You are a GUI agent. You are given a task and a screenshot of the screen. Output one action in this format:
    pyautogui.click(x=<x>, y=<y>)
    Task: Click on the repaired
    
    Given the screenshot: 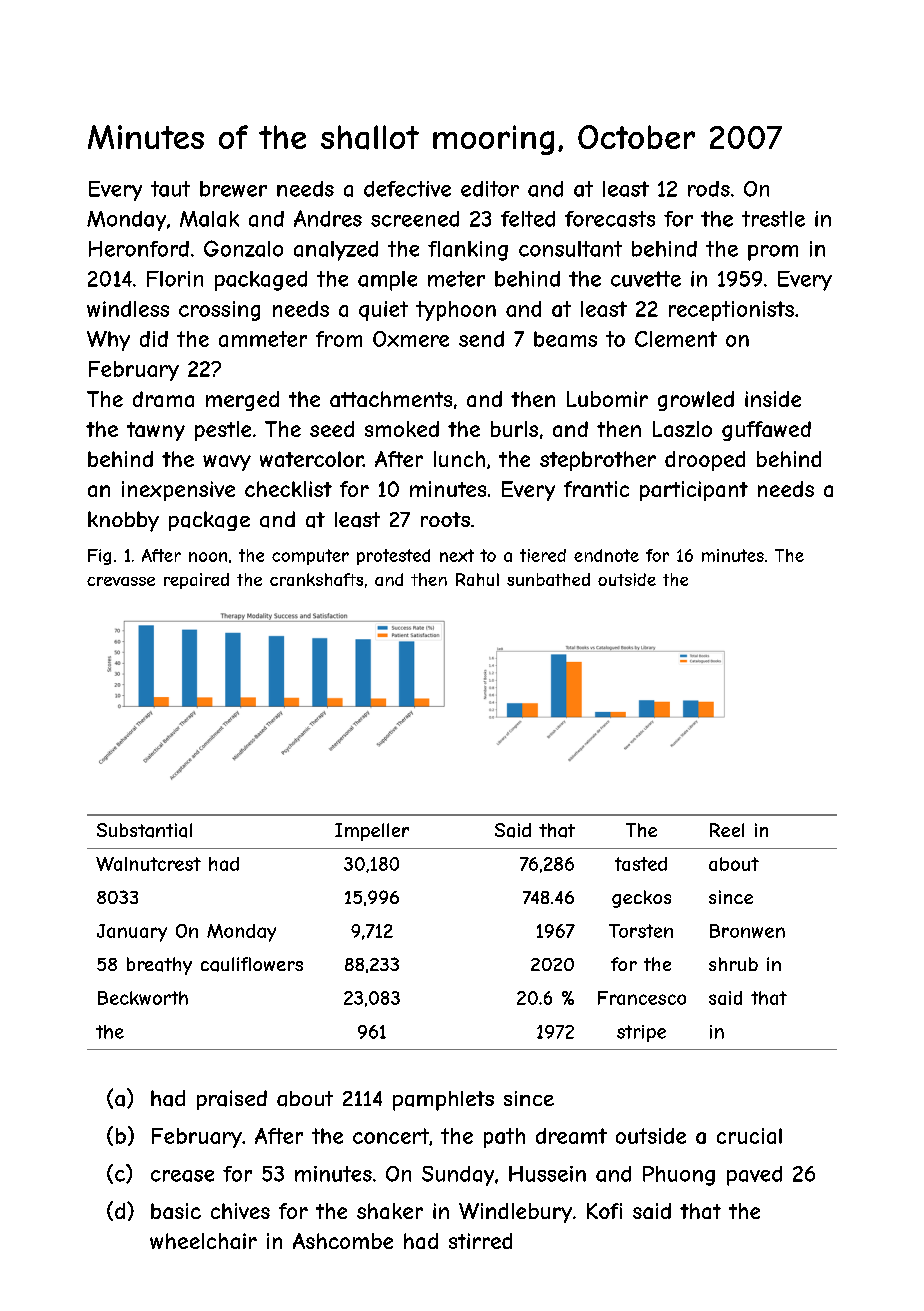 What is the action you would take?
    pyautogui.click(x=196, y=581)
